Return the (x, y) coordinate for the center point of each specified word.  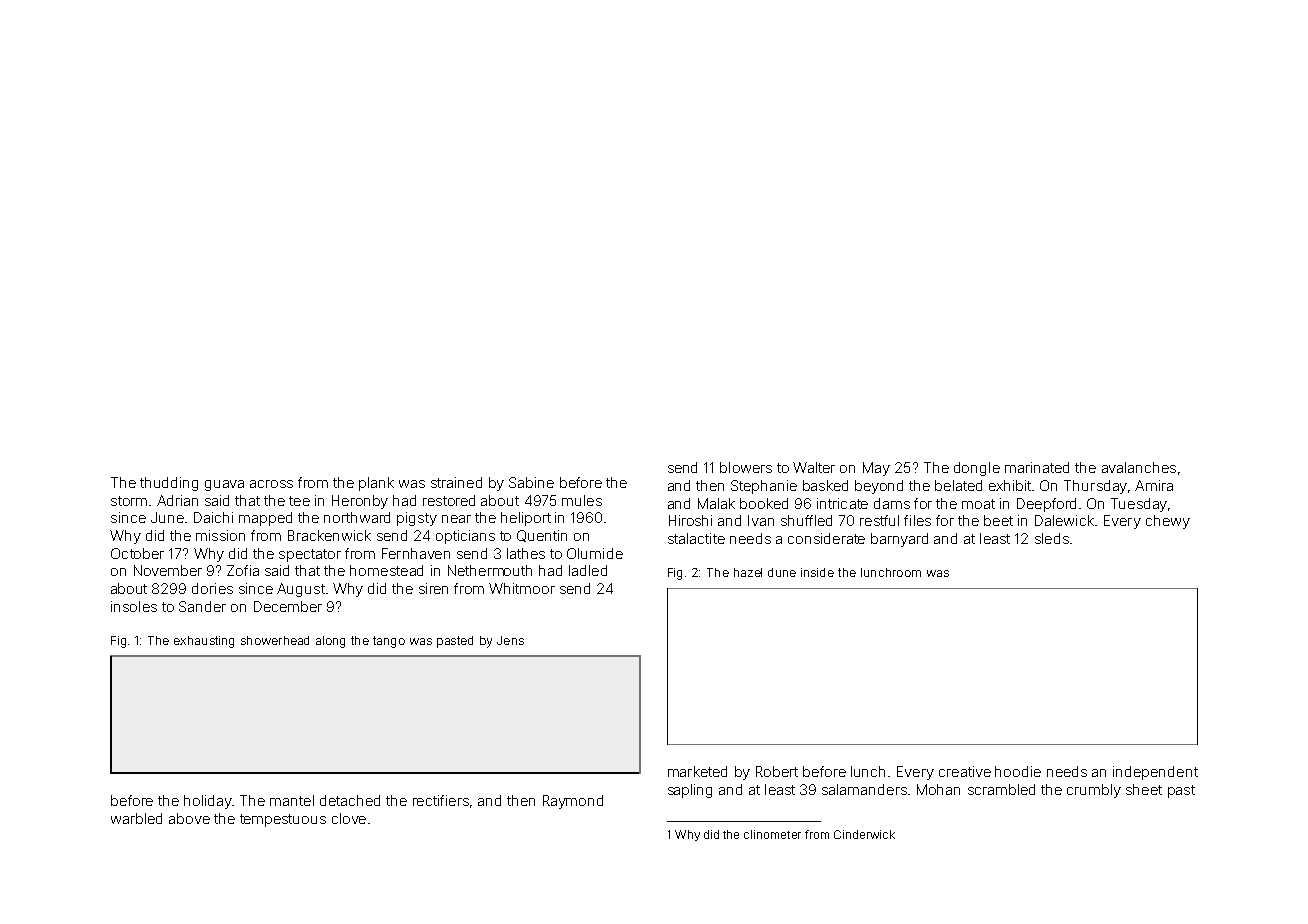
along (330, 642)
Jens (510, 640)
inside (817, 572)
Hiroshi (690, 520)
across (271, 484)
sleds (1052, 538)
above (189, 818)
